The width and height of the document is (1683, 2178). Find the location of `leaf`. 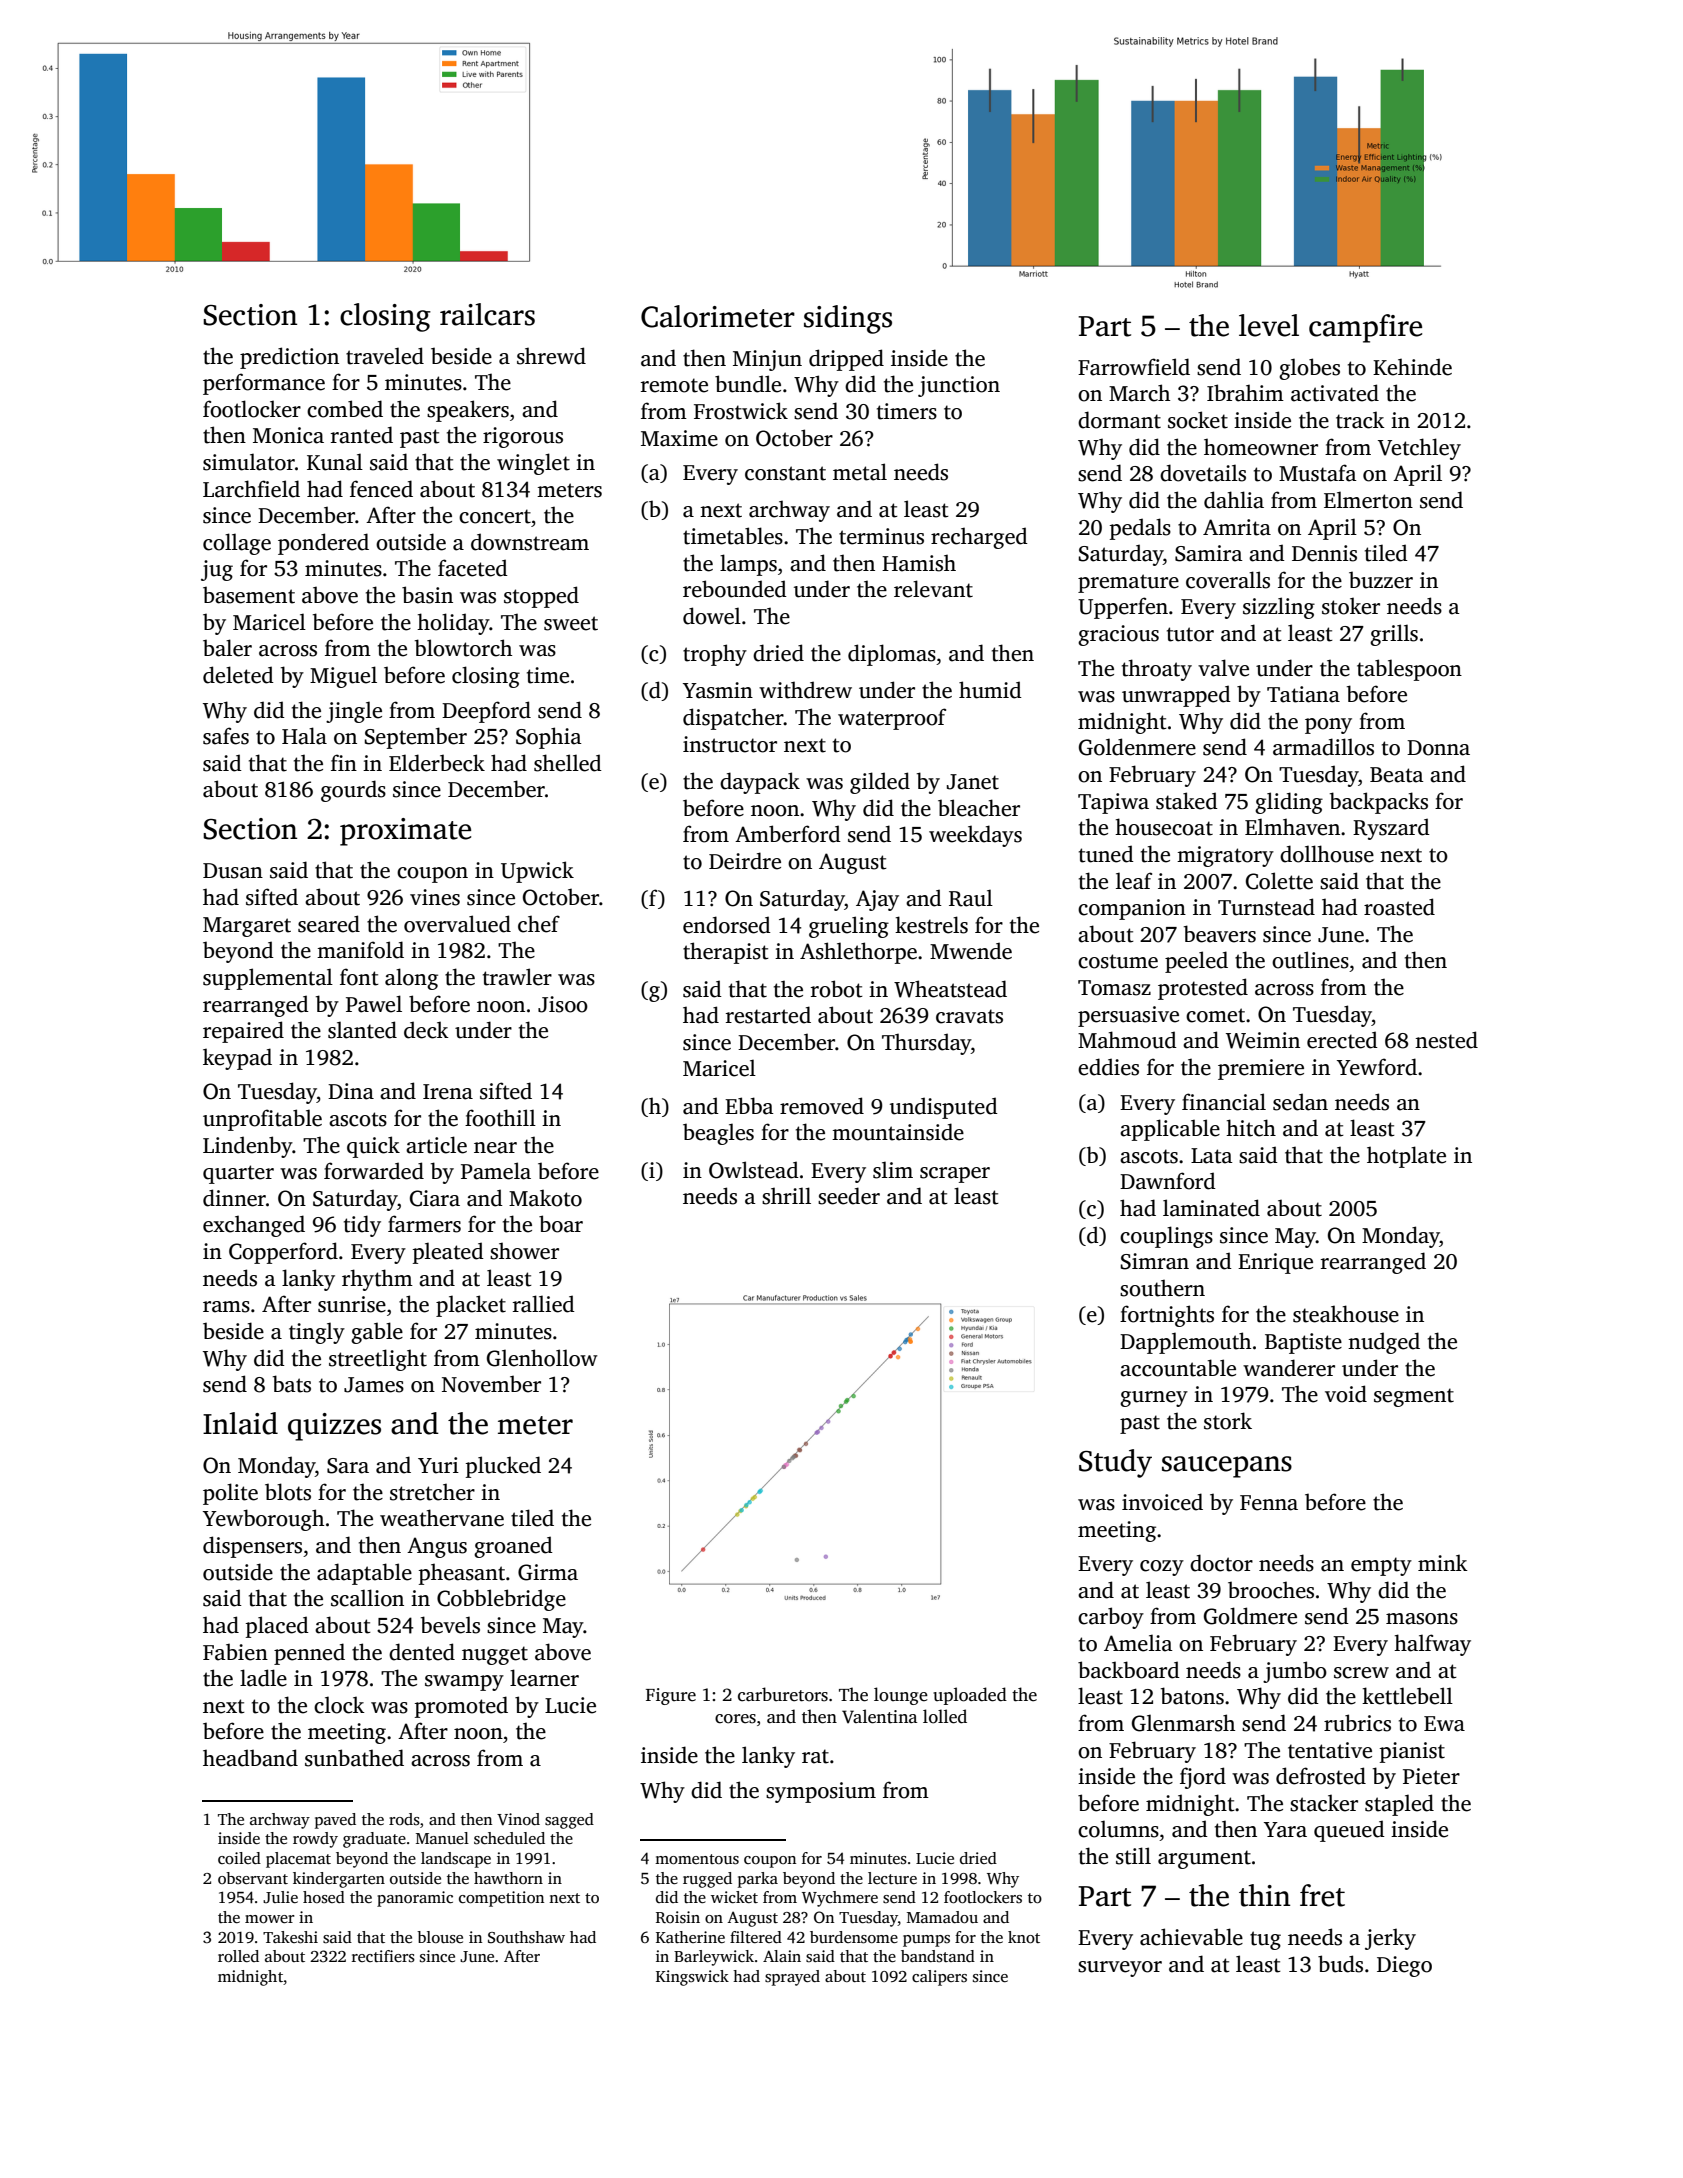

leaf is located at coordinates (1134, 881).
